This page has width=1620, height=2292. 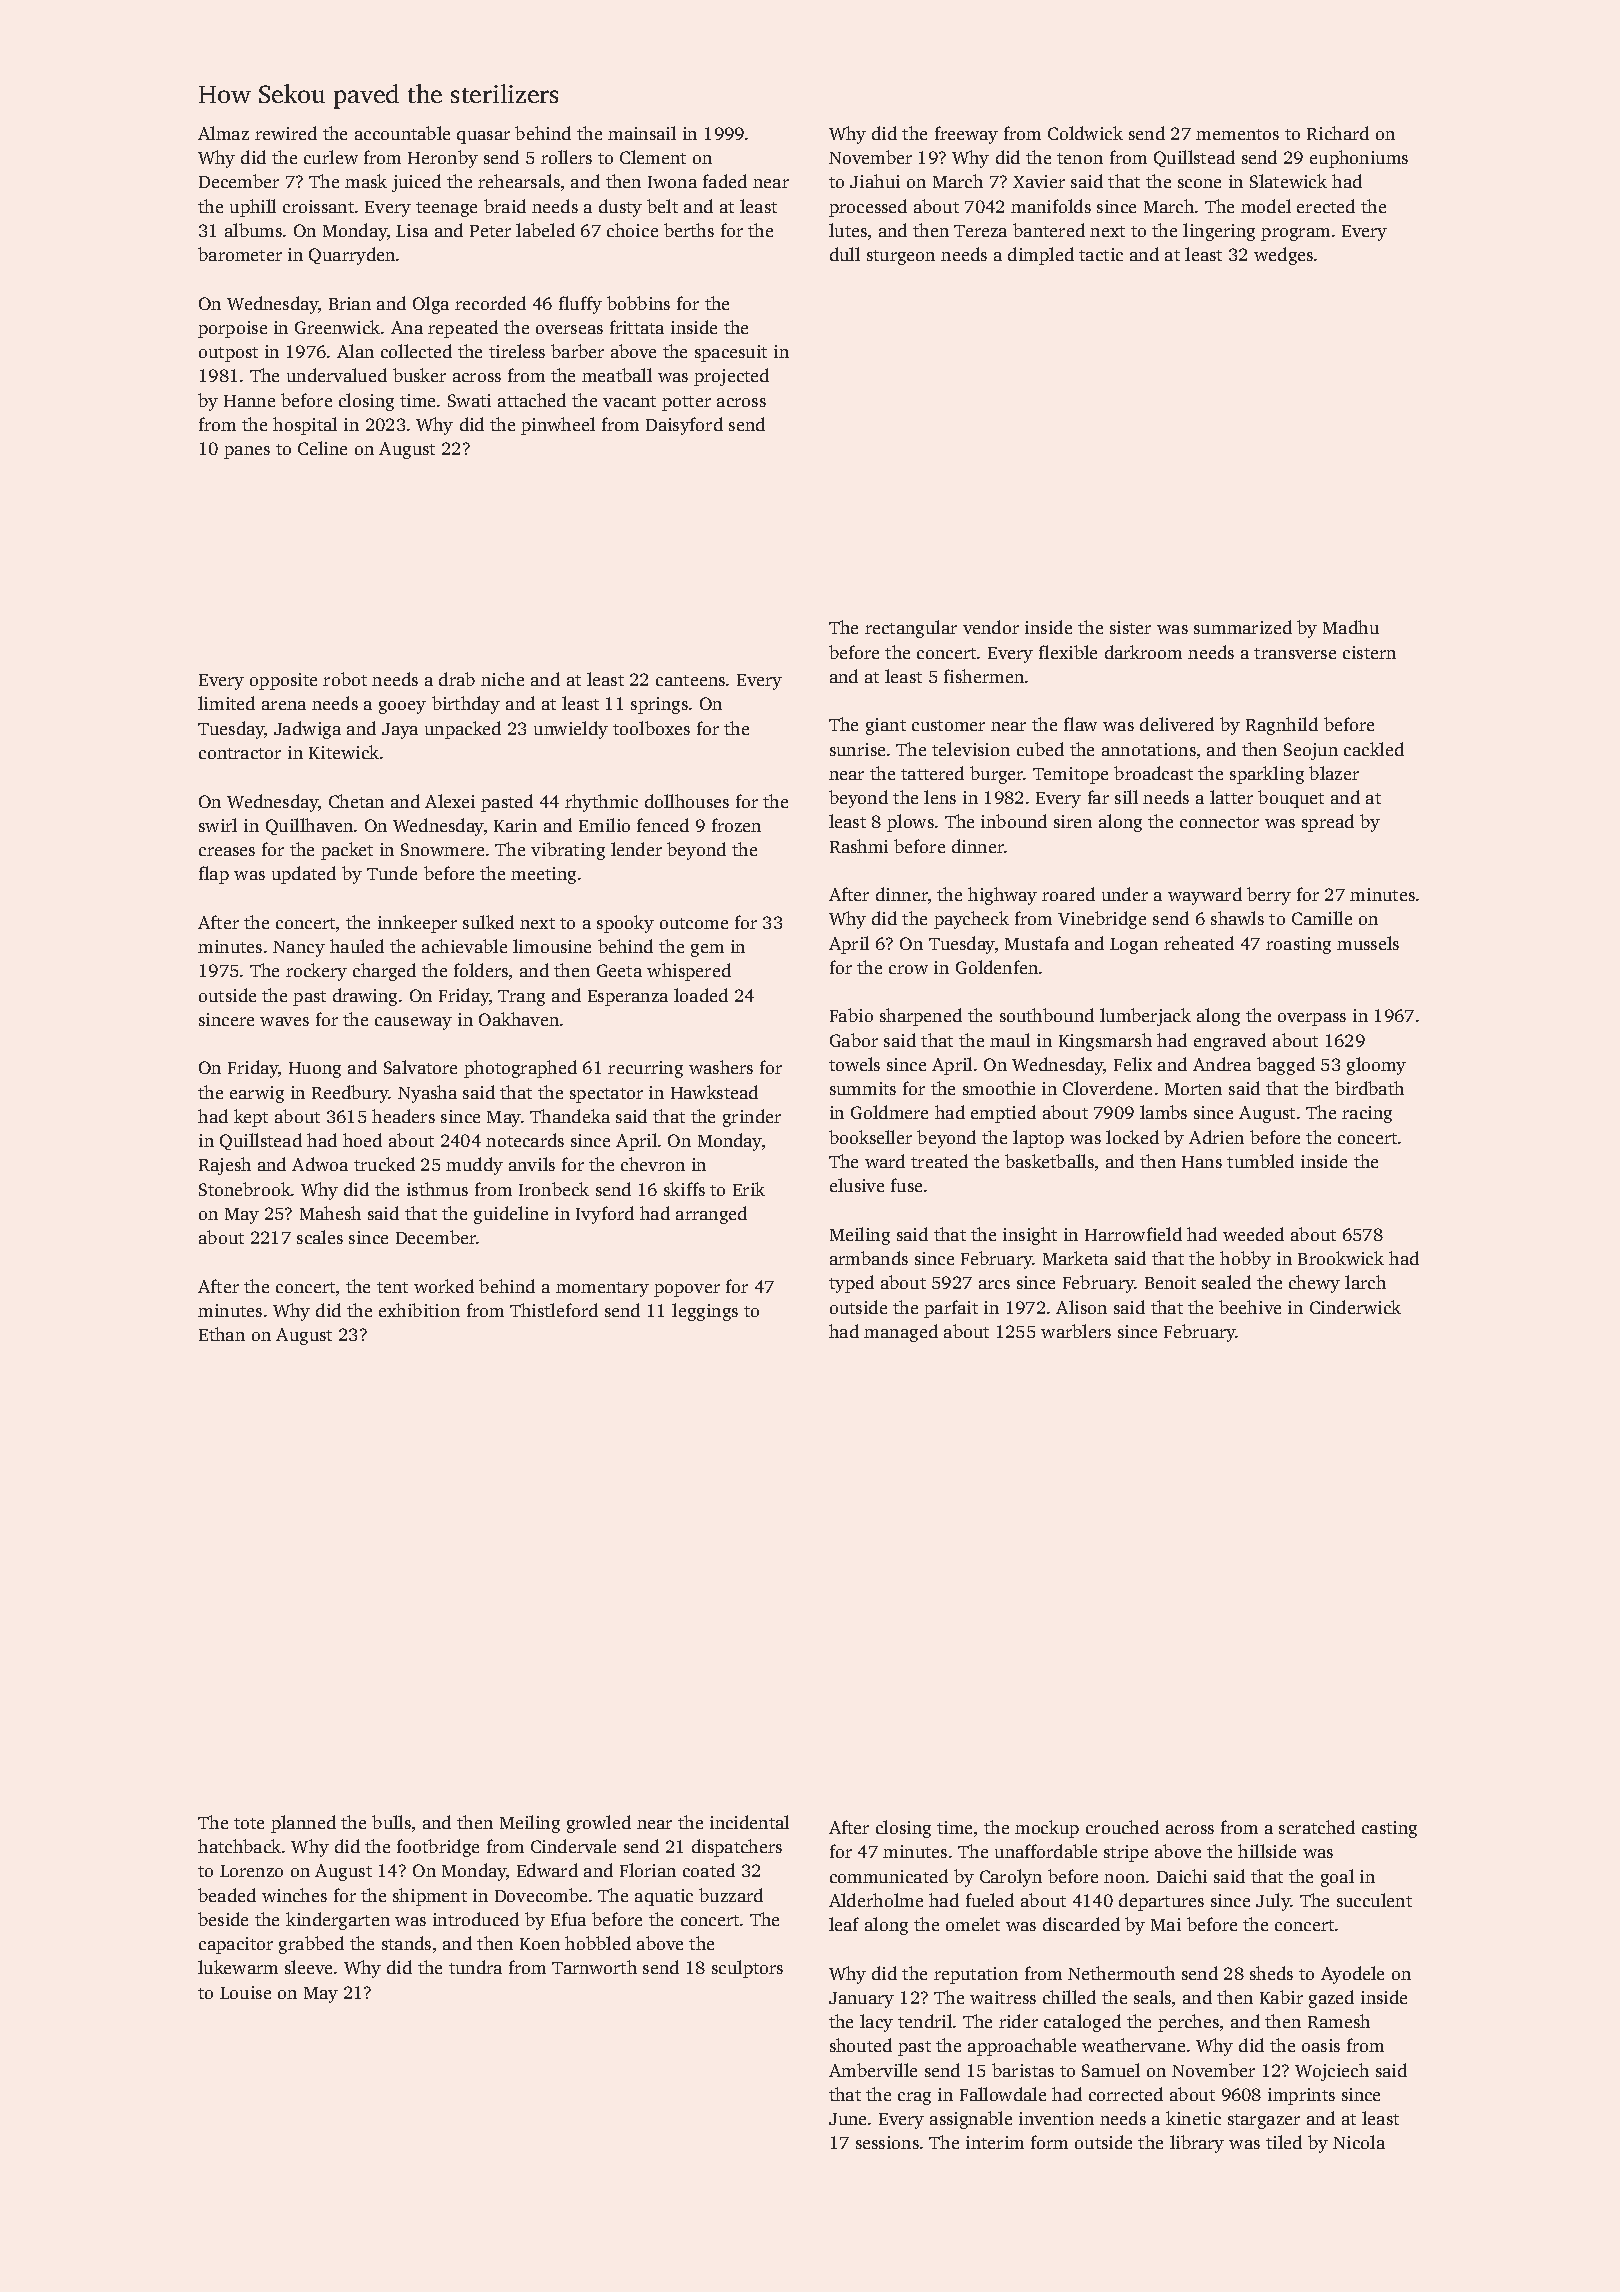 What do you see at coordinates (1047, 1829) in the page?
I see `mockup` at bounding box center [1047, 1829].
